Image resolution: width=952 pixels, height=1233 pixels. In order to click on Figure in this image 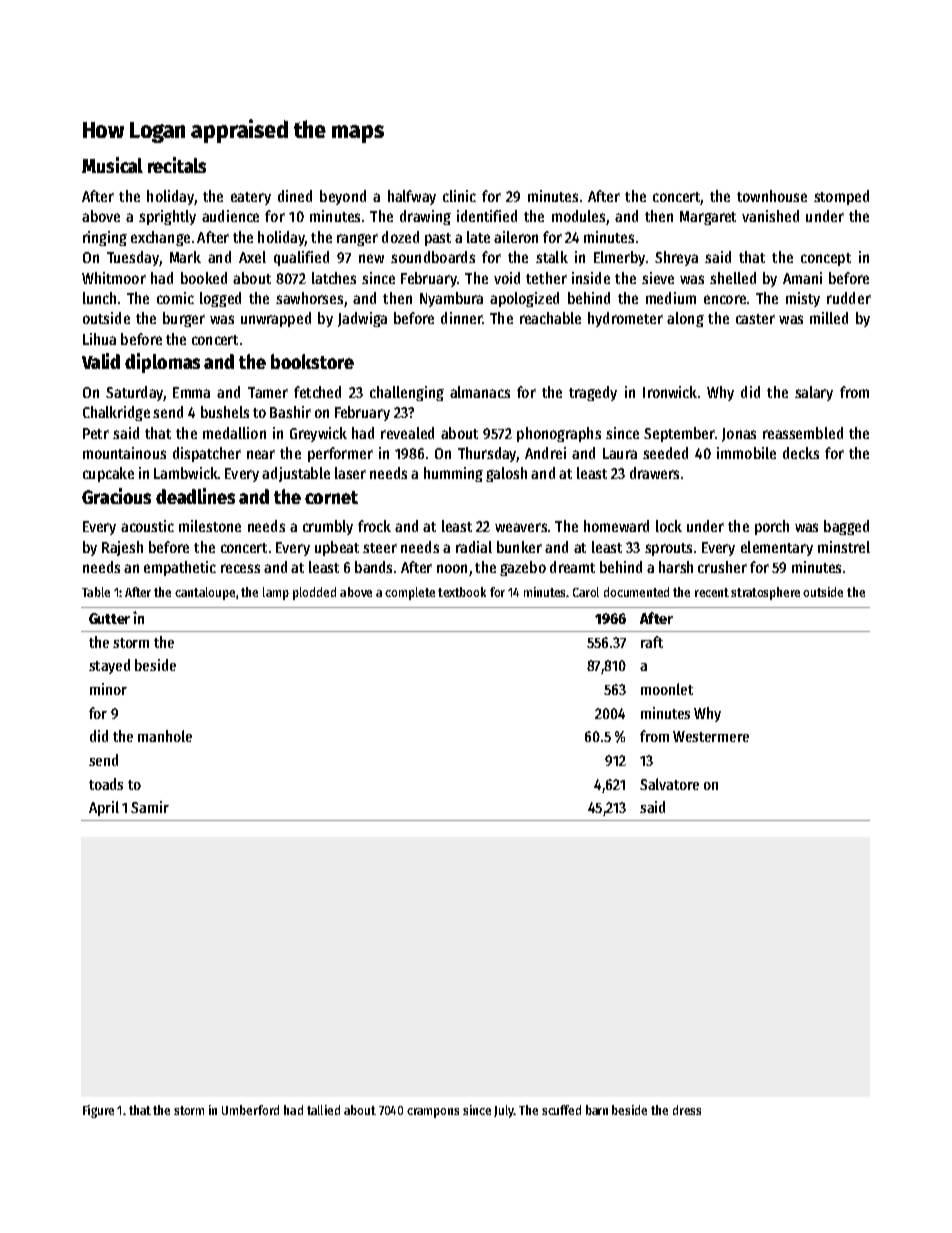, I will do `click(98, 1111)`.
